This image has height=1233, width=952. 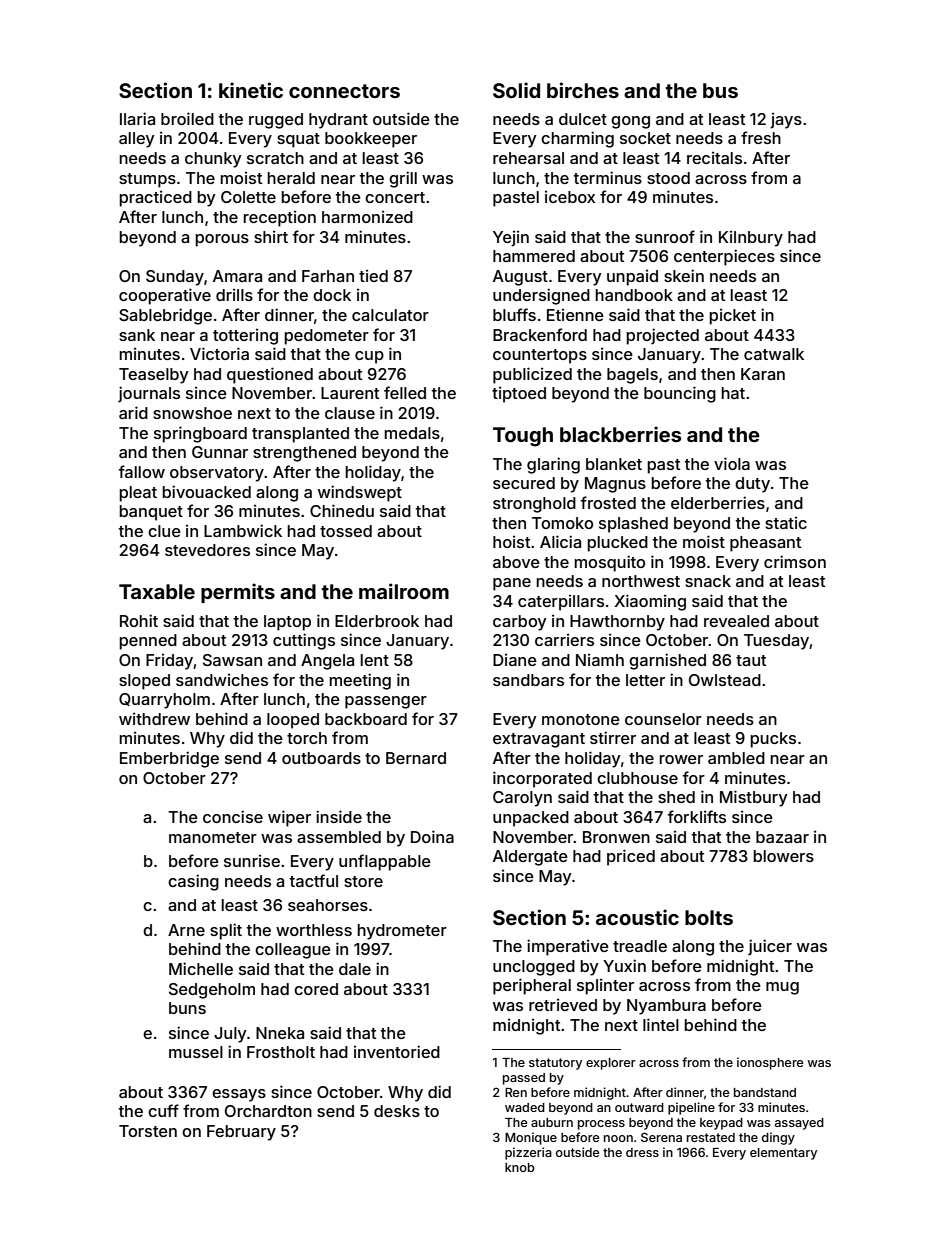 What do you see at coordinates (222, 240) in the image?
I see `porous` at bounding box center [222, 240].
